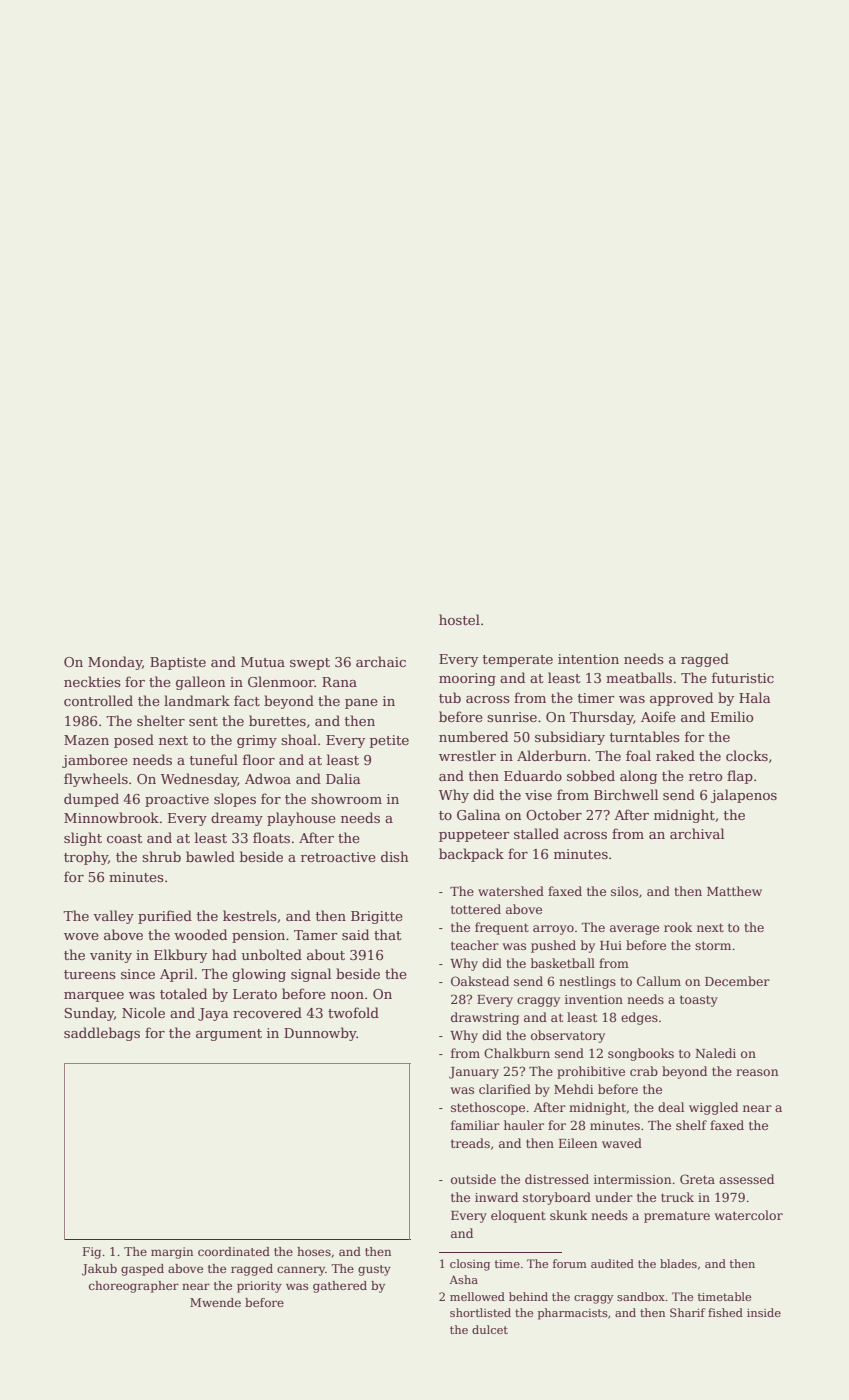  I want to click on floats, so click(271, 837).
